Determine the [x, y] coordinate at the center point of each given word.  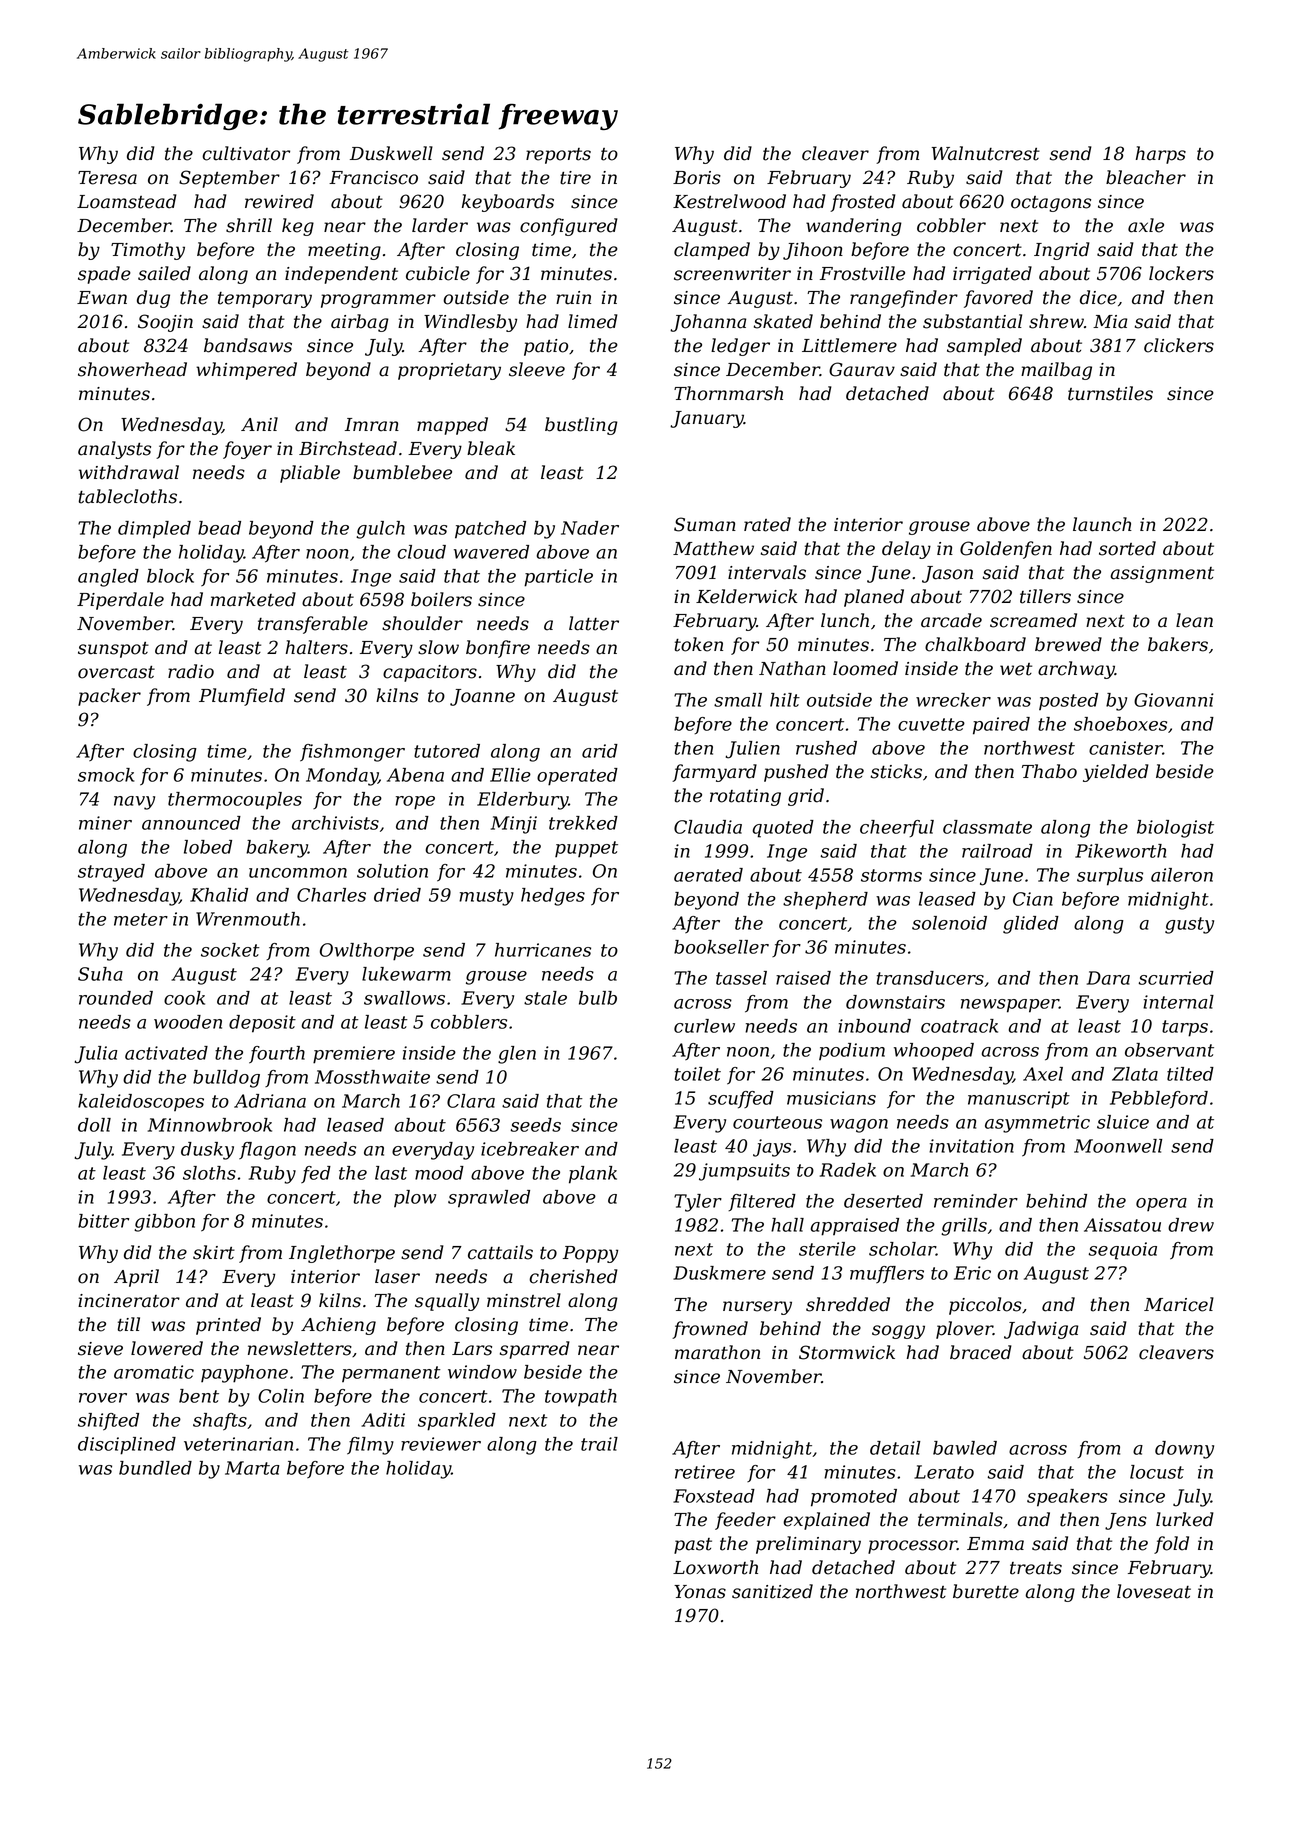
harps [1161, 155]
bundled [155, 1468]
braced [981, 1352]
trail [599, 1444]
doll [94, 1125]
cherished [573, 1276]
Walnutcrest [986, 153]
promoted [854, 1498]
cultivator [246, 153]
